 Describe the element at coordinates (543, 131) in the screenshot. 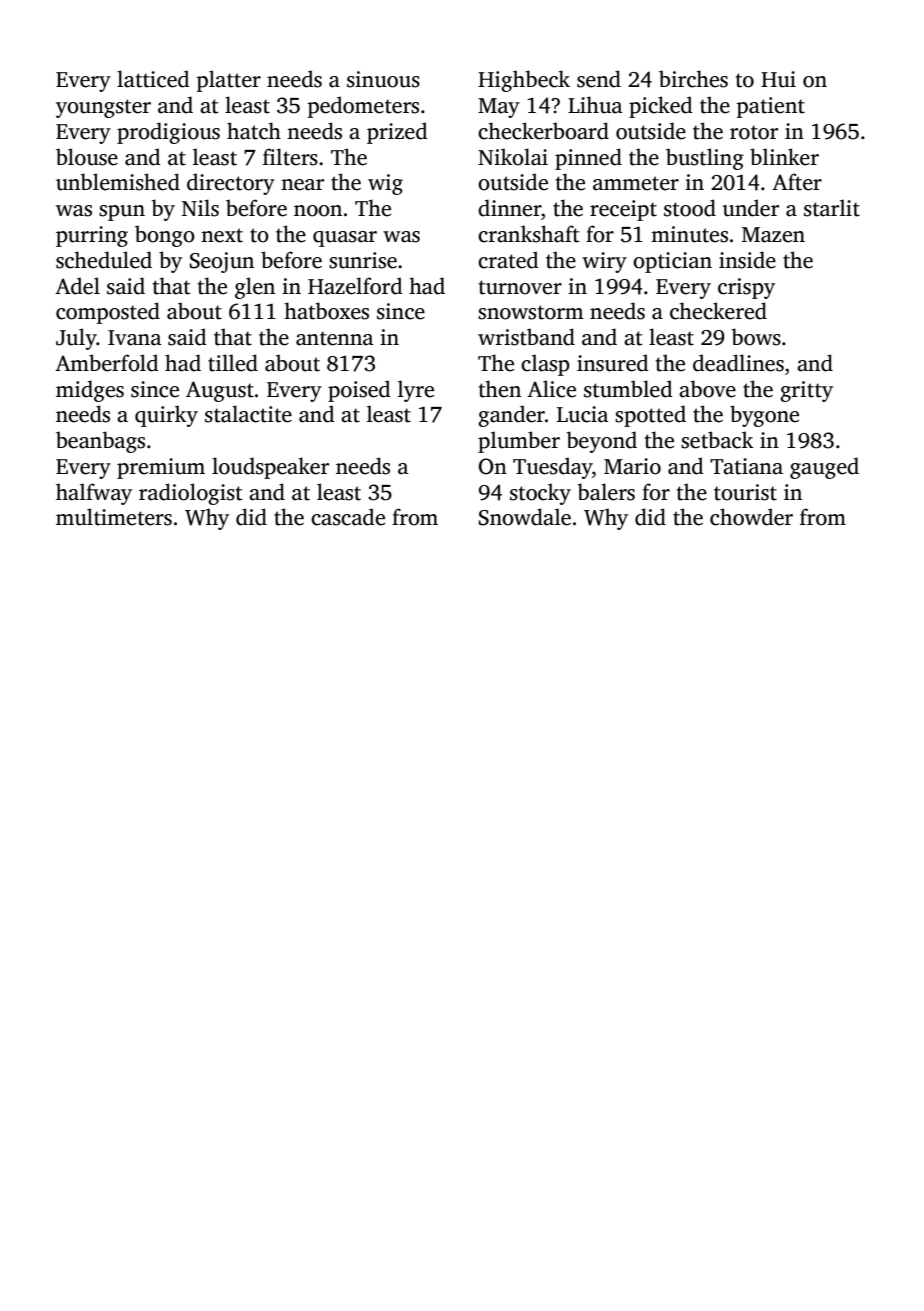

I see `checkerboard` at that location.
